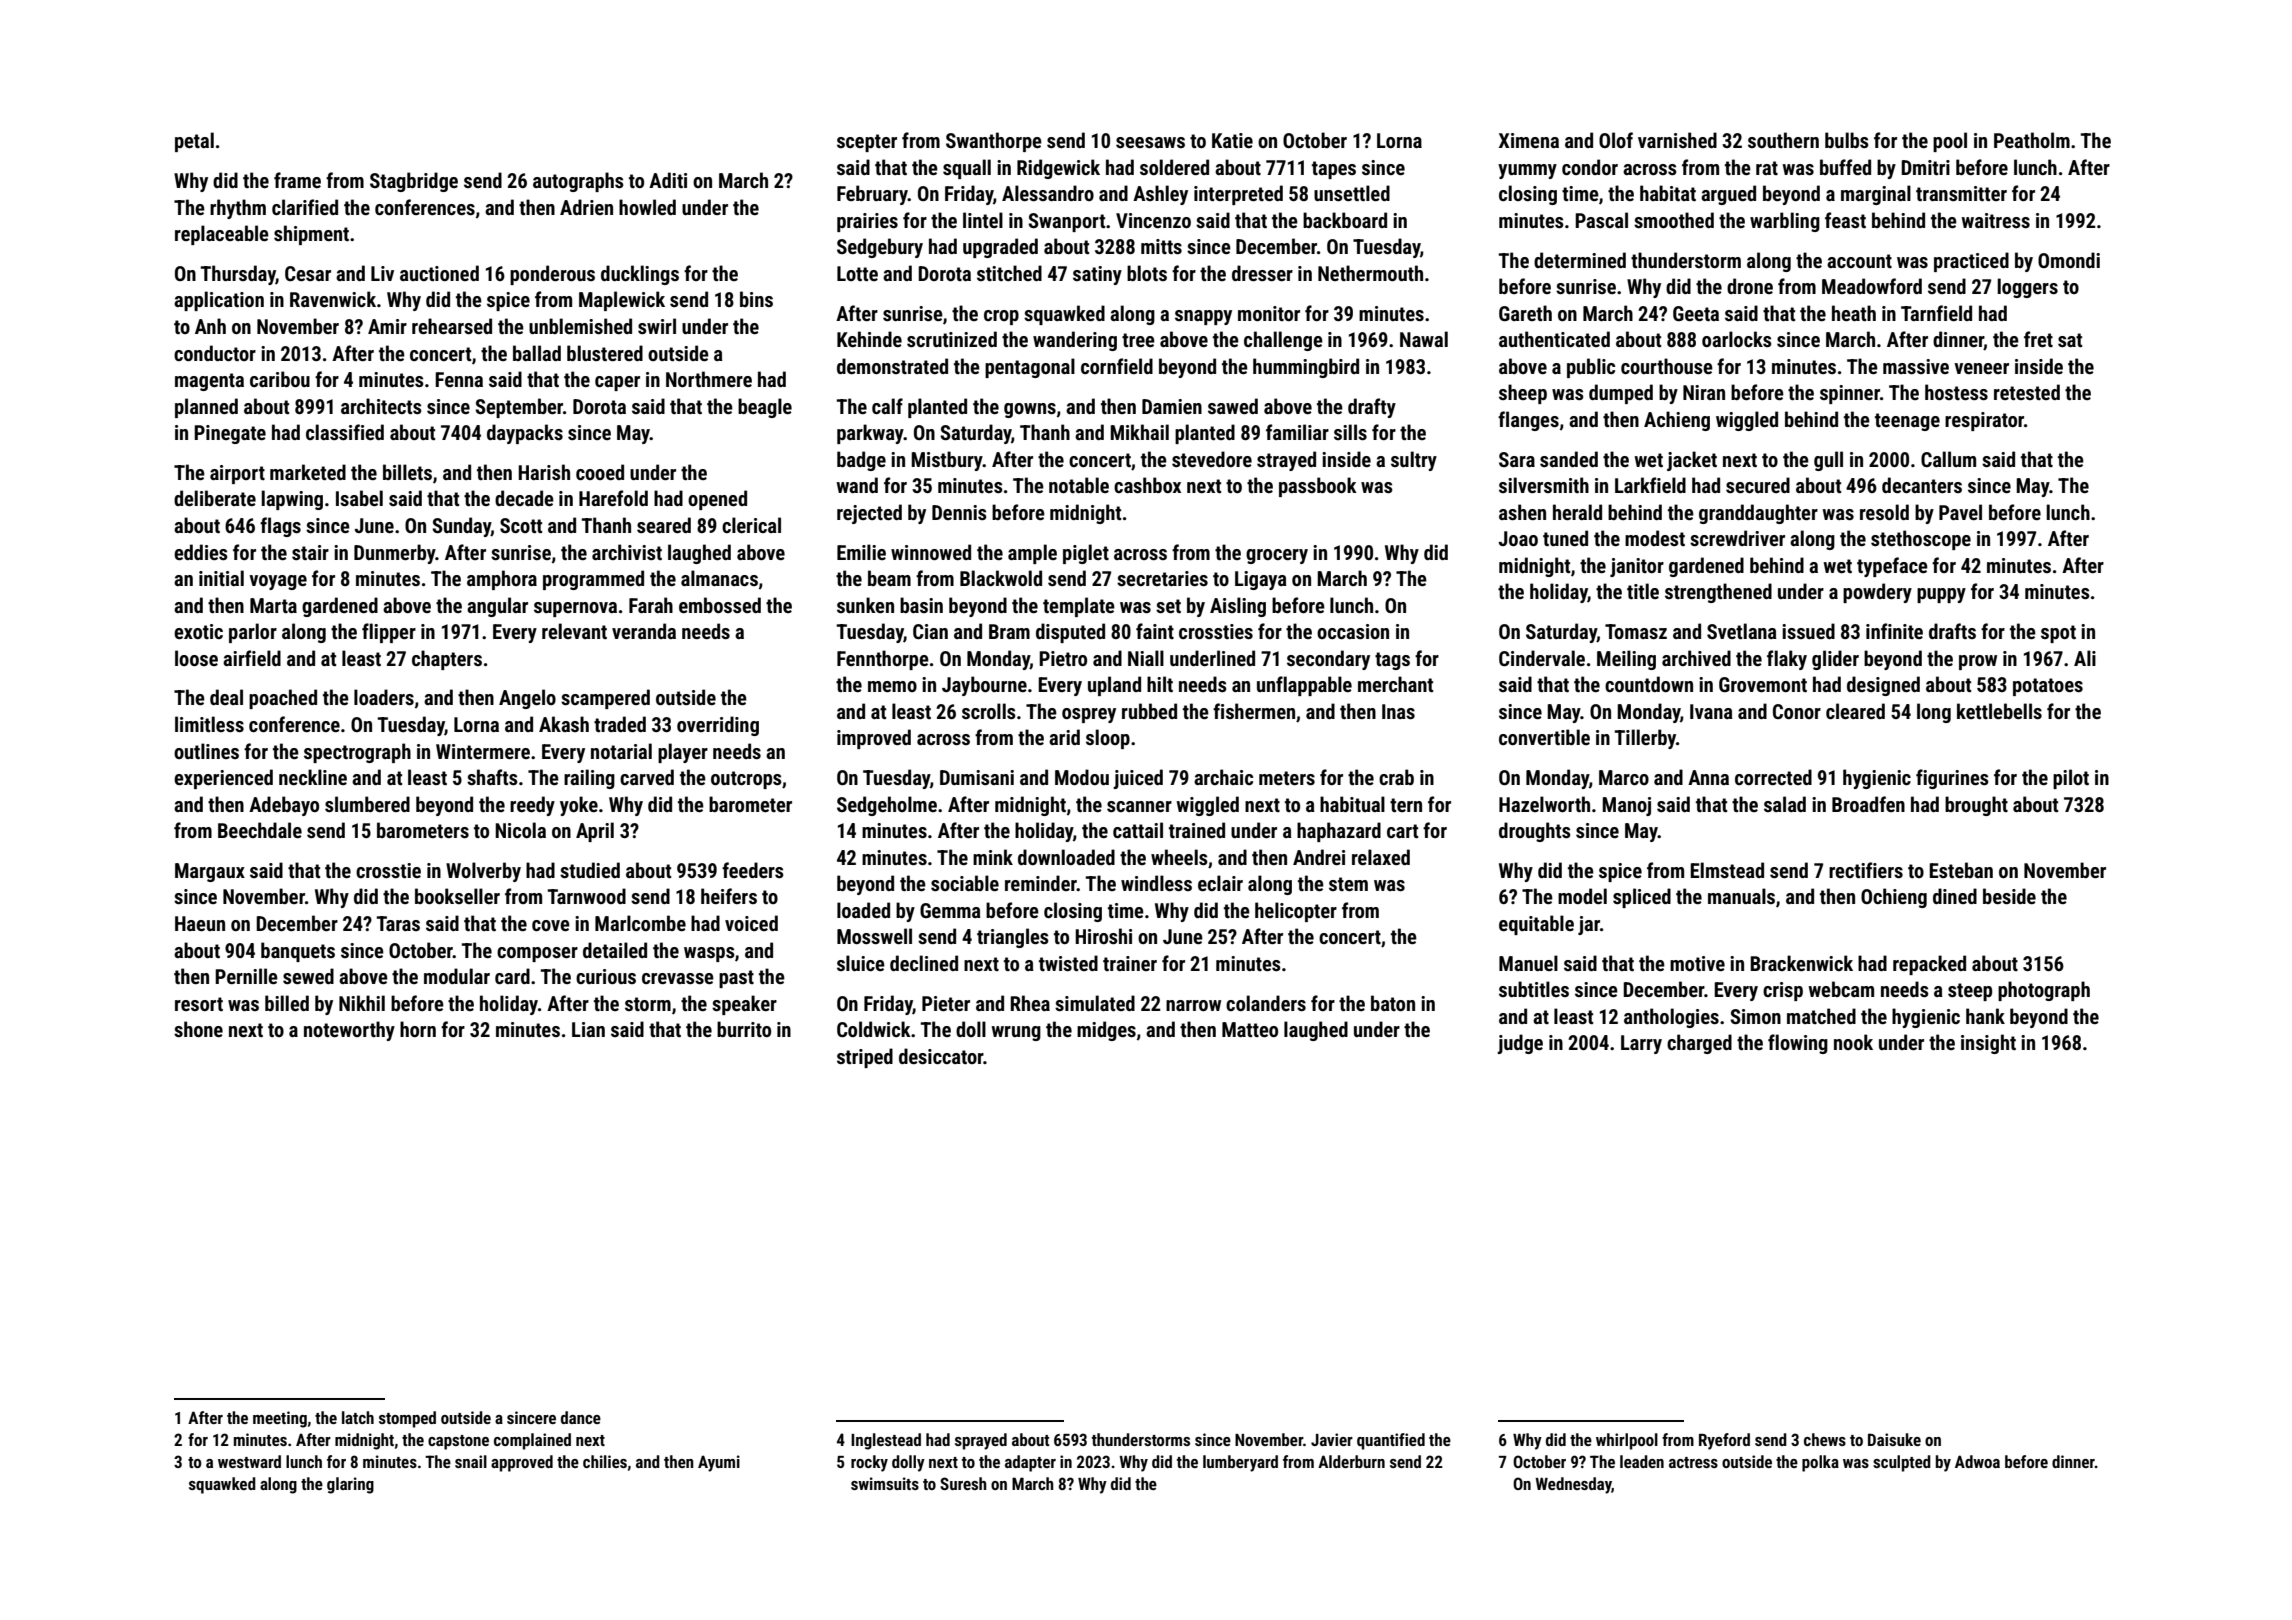 This document has width=2292, height=1620. What do you see at coordinates (869, 339) in the document?
I see `Kehinde` at bounding box center [869, 339].
